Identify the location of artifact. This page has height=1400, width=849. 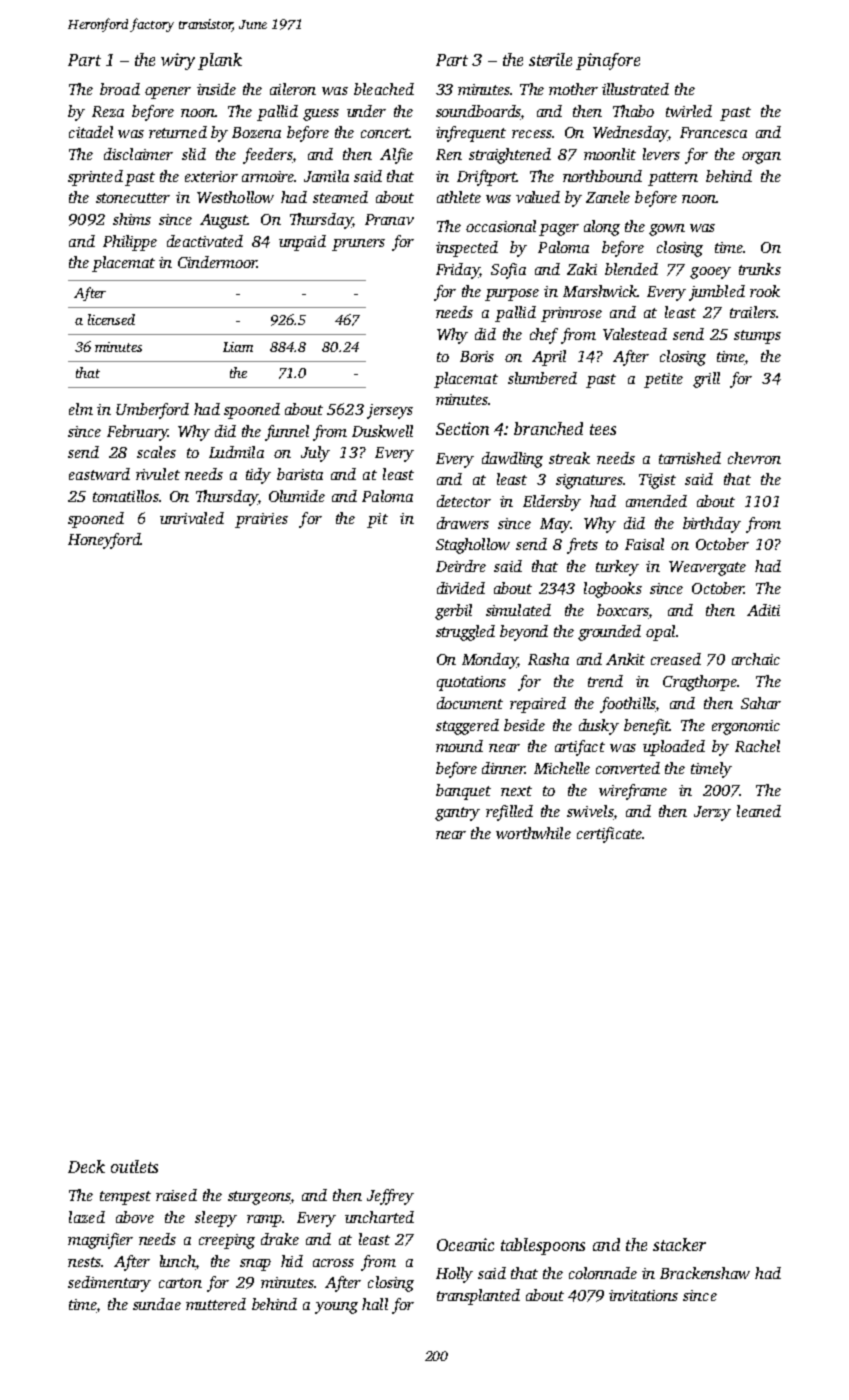
(580, 748).
